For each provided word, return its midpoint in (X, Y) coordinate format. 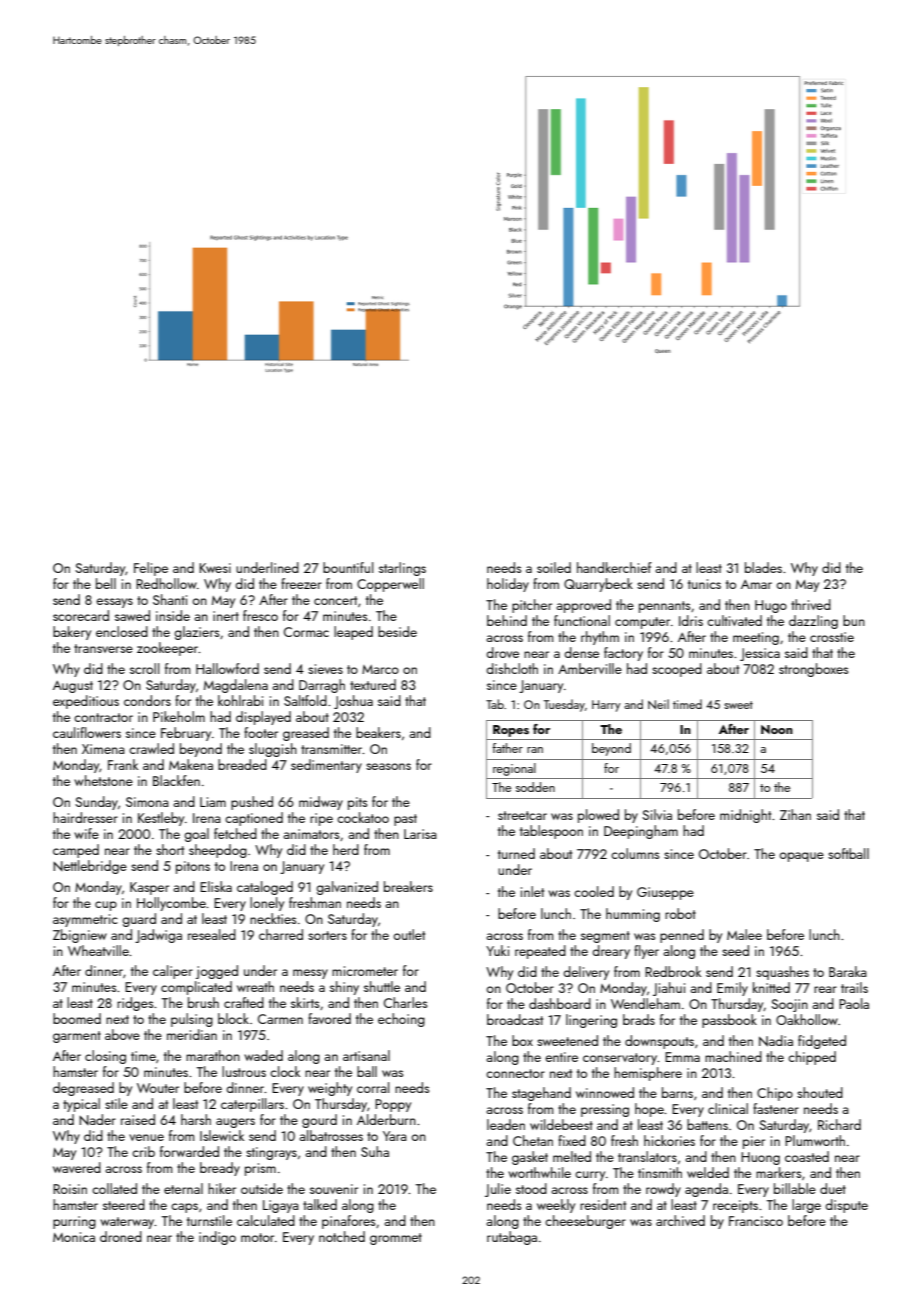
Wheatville (98, 950)
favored (329, 1018)
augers (235, 1123)
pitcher (532, 606)
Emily (732, 989)
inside (173, 615)
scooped (677, 670)
